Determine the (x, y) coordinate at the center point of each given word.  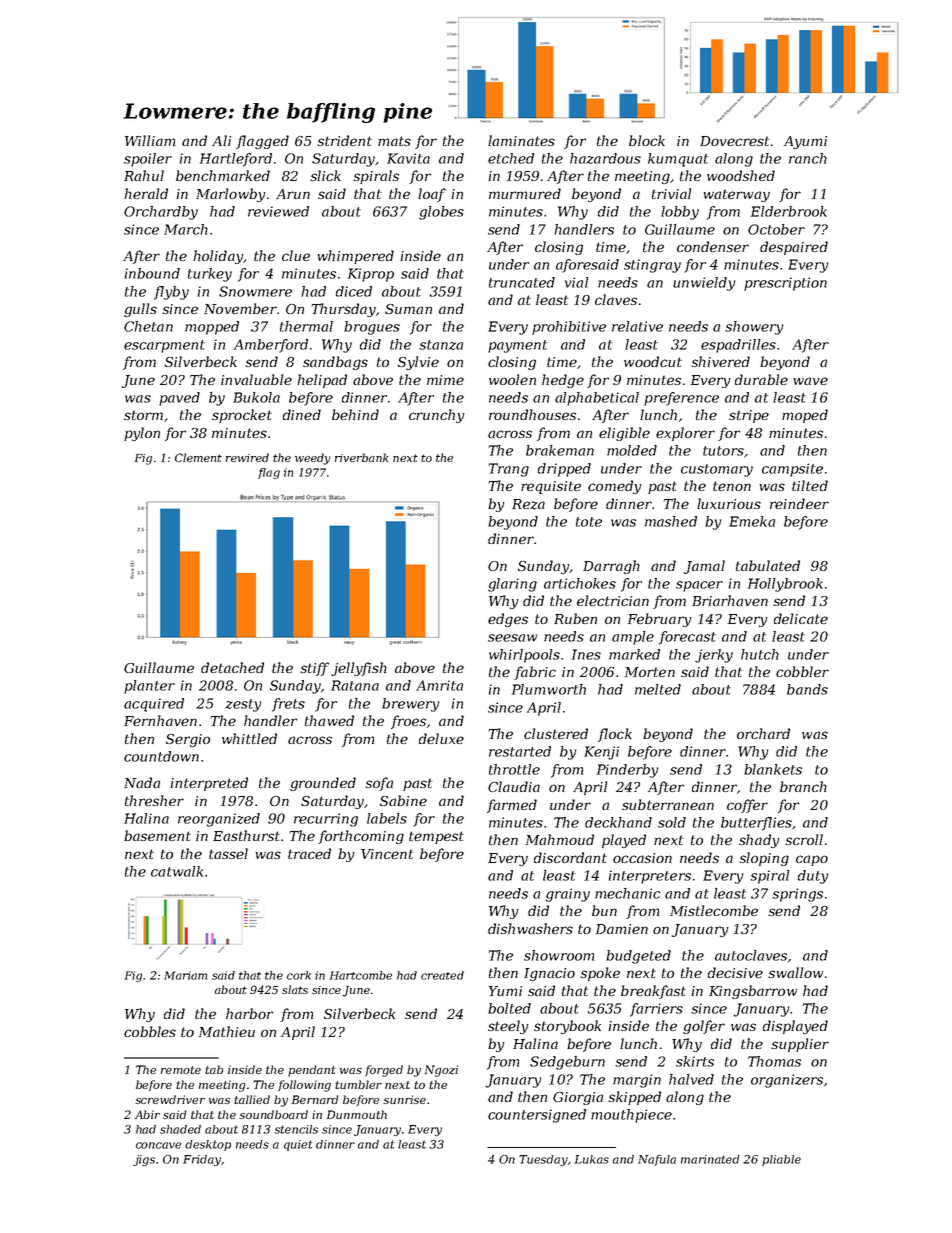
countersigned (537, 1116)
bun (604, 910)
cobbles (150, 1031)
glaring (512, 585)
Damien (622, 929)
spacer (699, 586)
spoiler (148, 160)
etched (511, 158)
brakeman (560, 450)
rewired (247, 457)
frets (288, 705)
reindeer (799, 503)
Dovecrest (734, 141)
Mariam (185, 975)
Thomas (774, 1061)
